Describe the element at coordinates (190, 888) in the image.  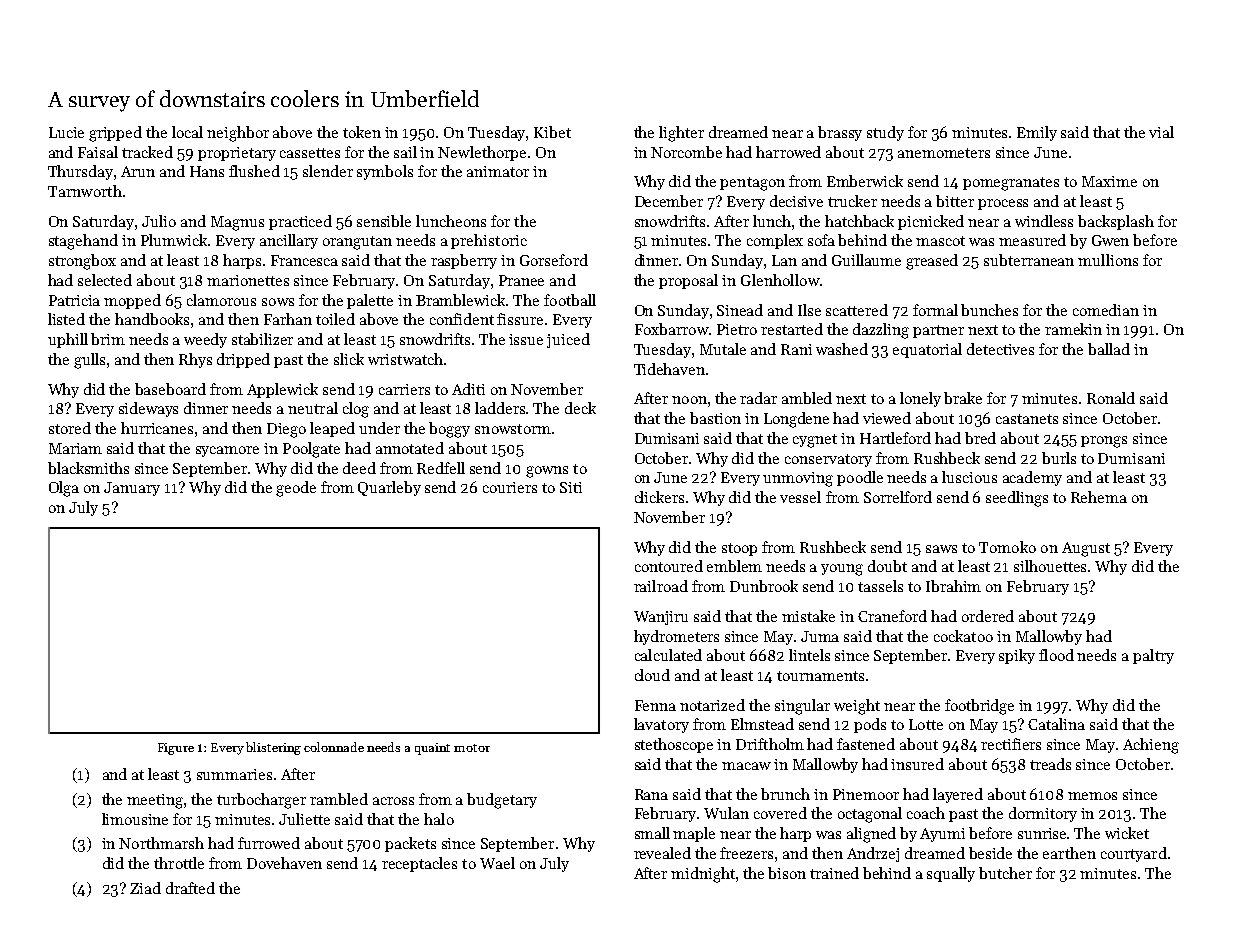
I see `drafted` at that location.
